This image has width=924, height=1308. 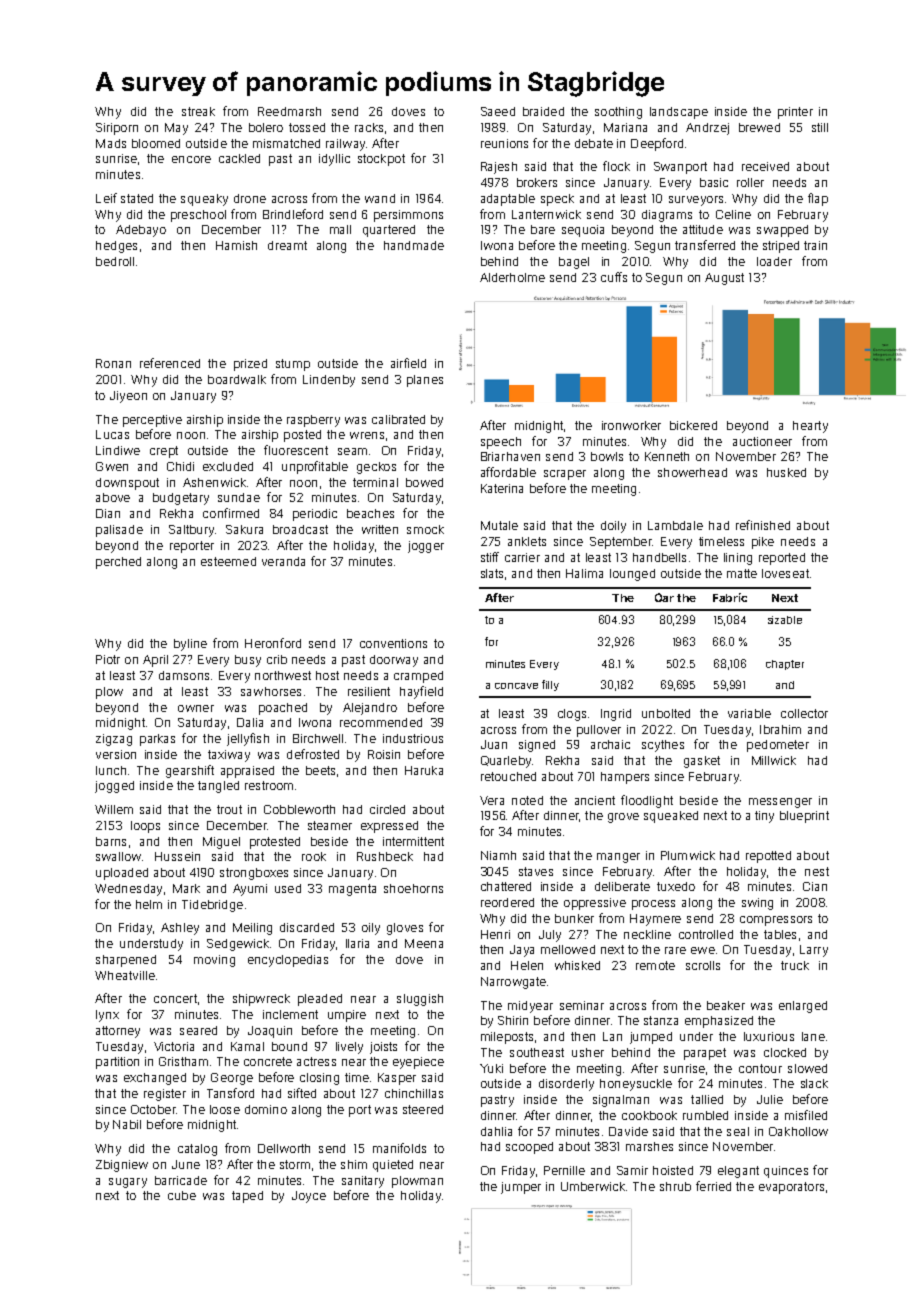 What do you see at coordinates (498, 111) in the image?
I see `Saeed` at bounding box center [498, 111].
